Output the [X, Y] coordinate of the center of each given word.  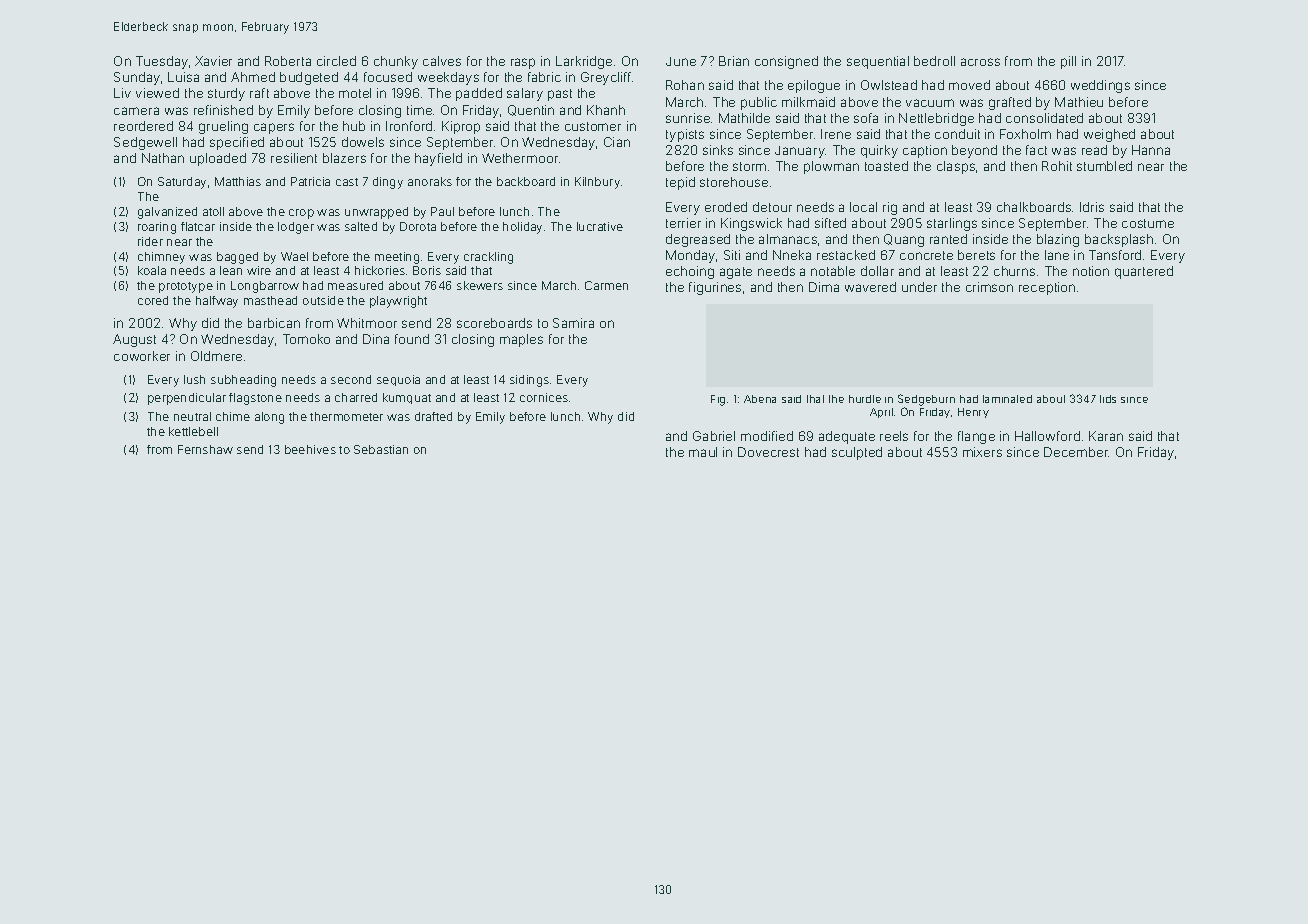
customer [593, 126]
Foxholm [1025, 134]
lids [1108, 399]
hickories [380, 270]
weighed [1109, 135]
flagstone [255, 399]
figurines [715, 288]
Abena [760, 399]
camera [136, 111]
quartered [1144, 272]
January [800, 152]
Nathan [163, 158]
